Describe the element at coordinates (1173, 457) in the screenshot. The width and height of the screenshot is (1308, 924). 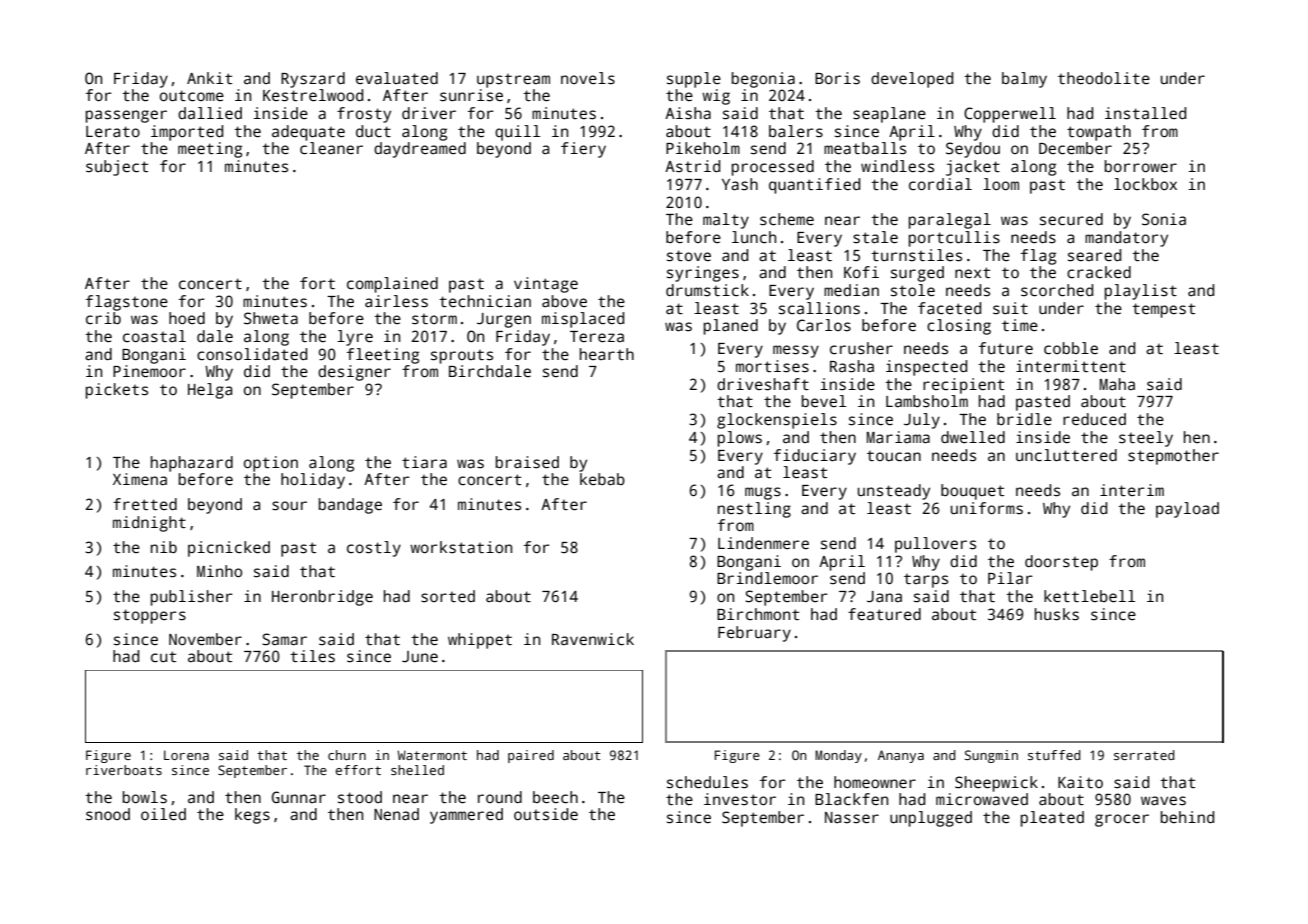
I see `stepmother` at that location.
